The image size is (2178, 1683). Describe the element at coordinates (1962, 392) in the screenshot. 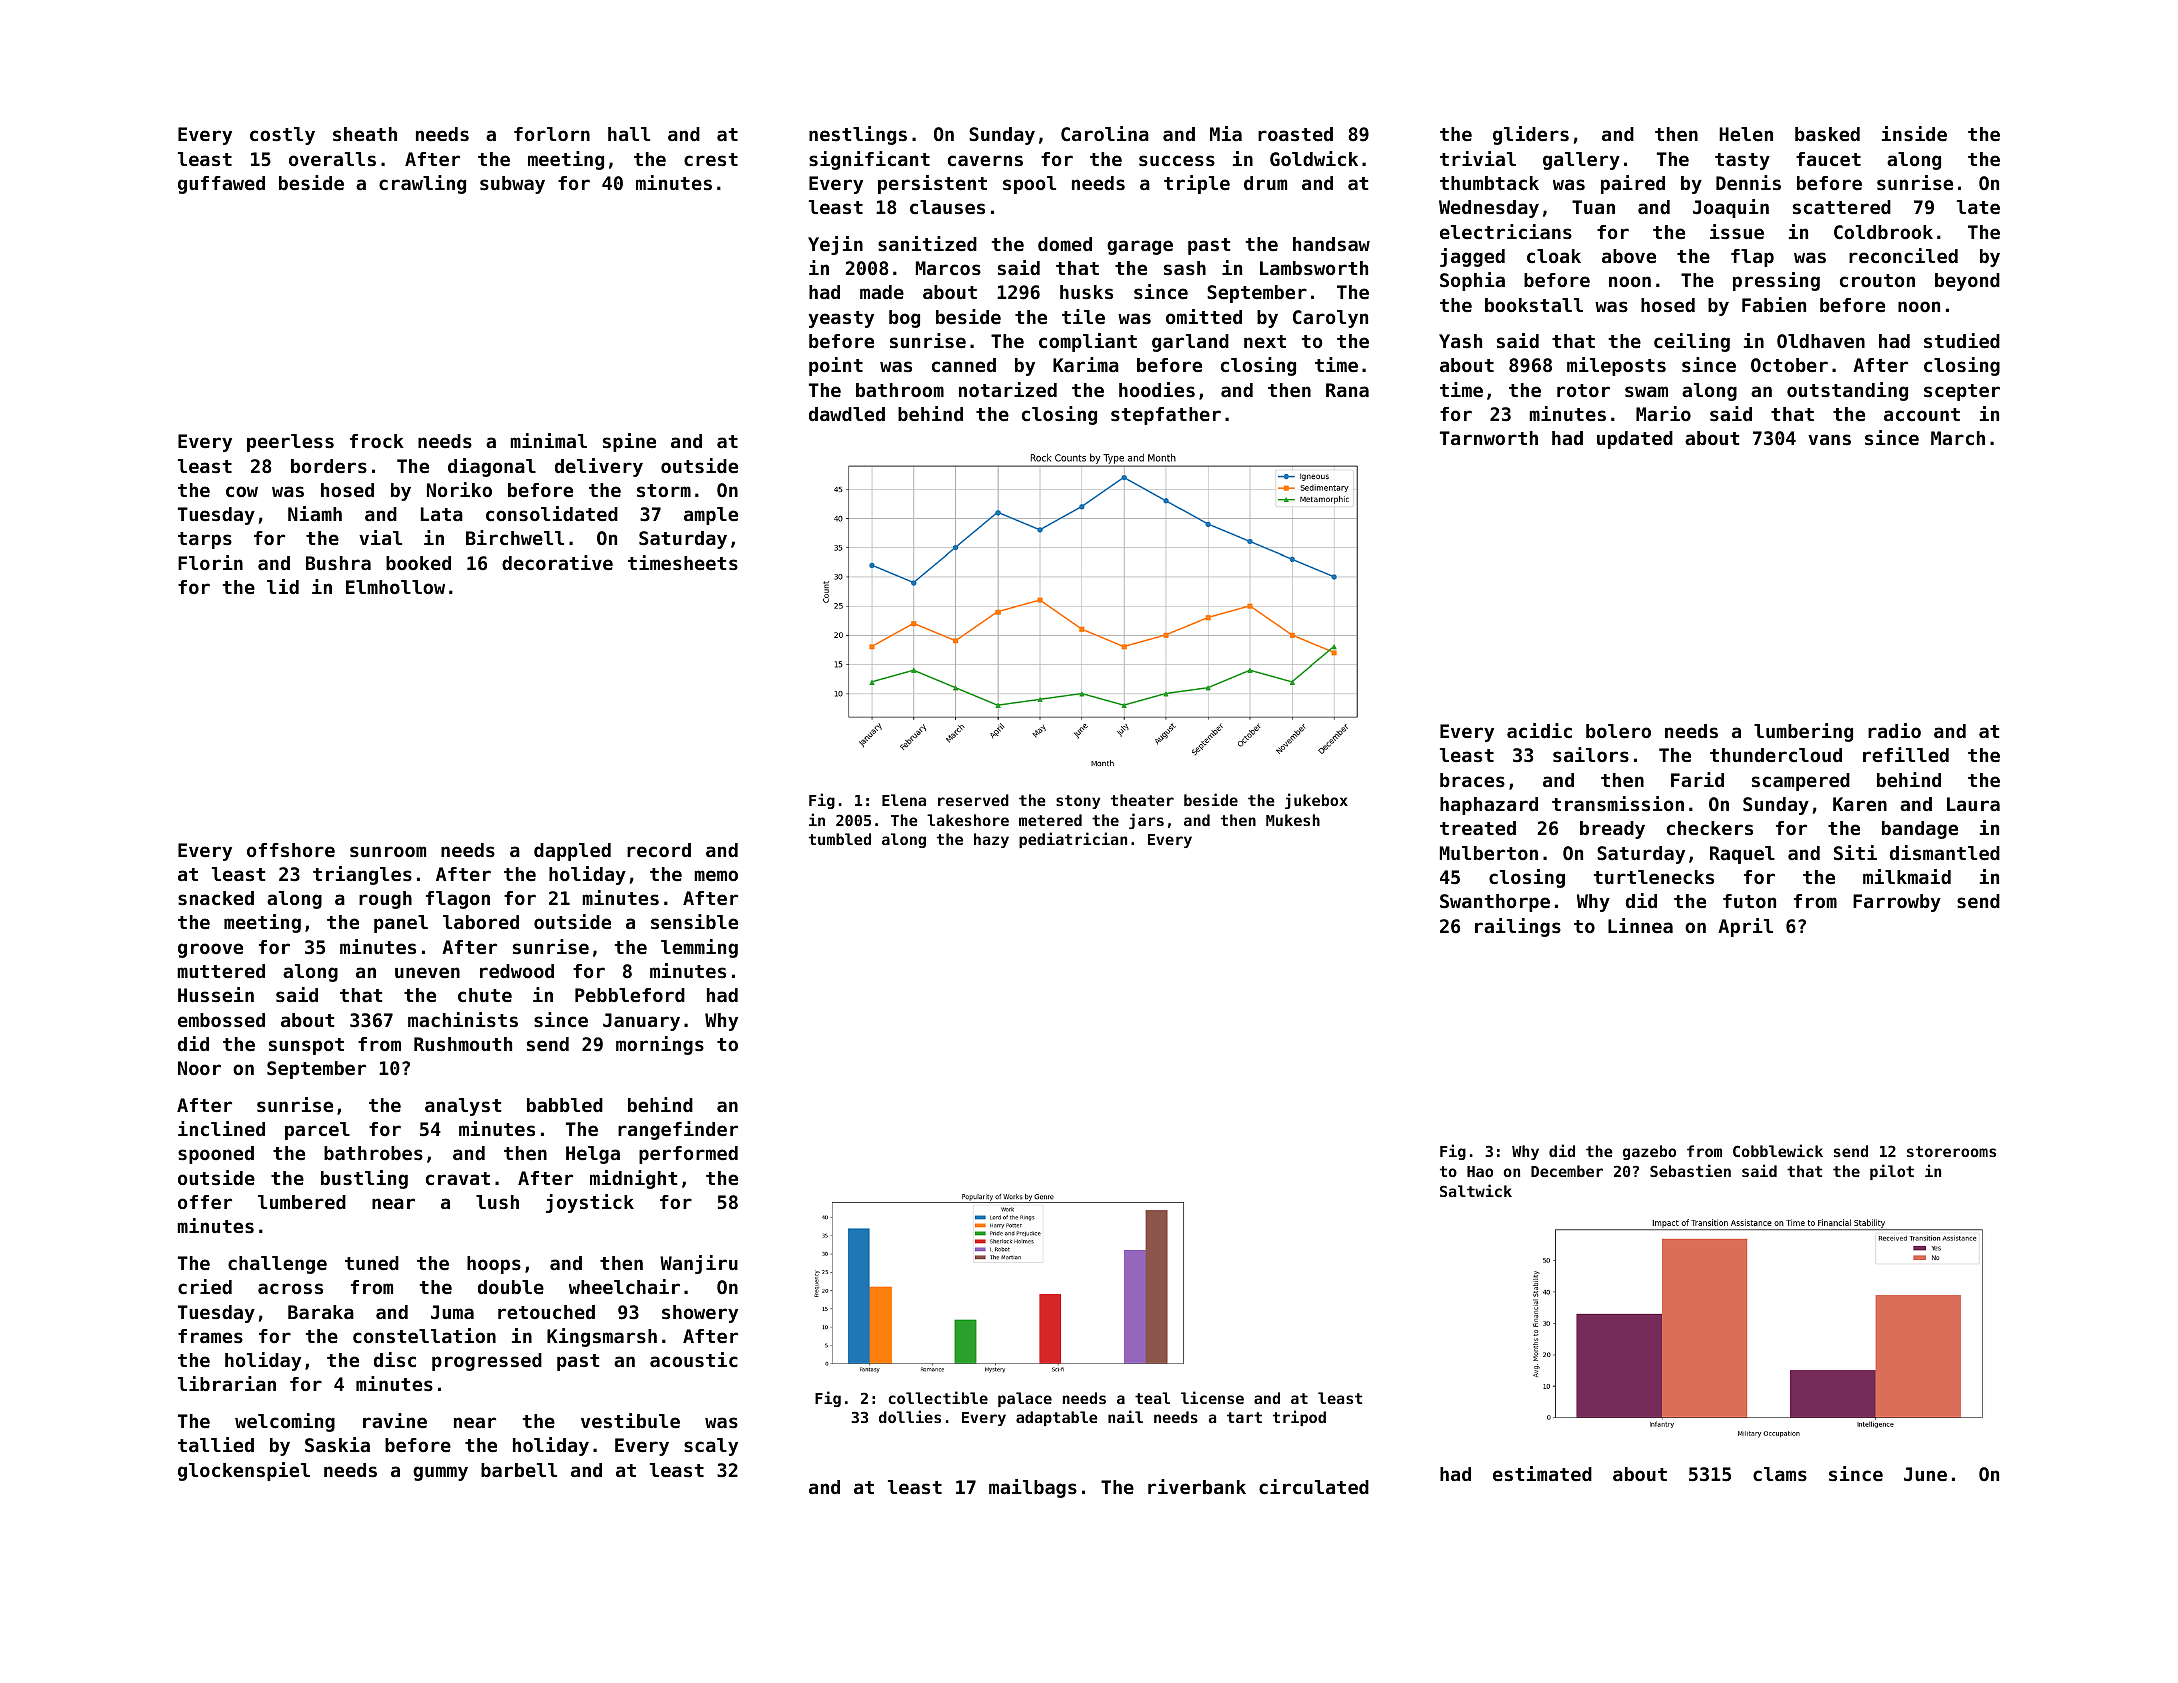

I see `scepter` at that location.
